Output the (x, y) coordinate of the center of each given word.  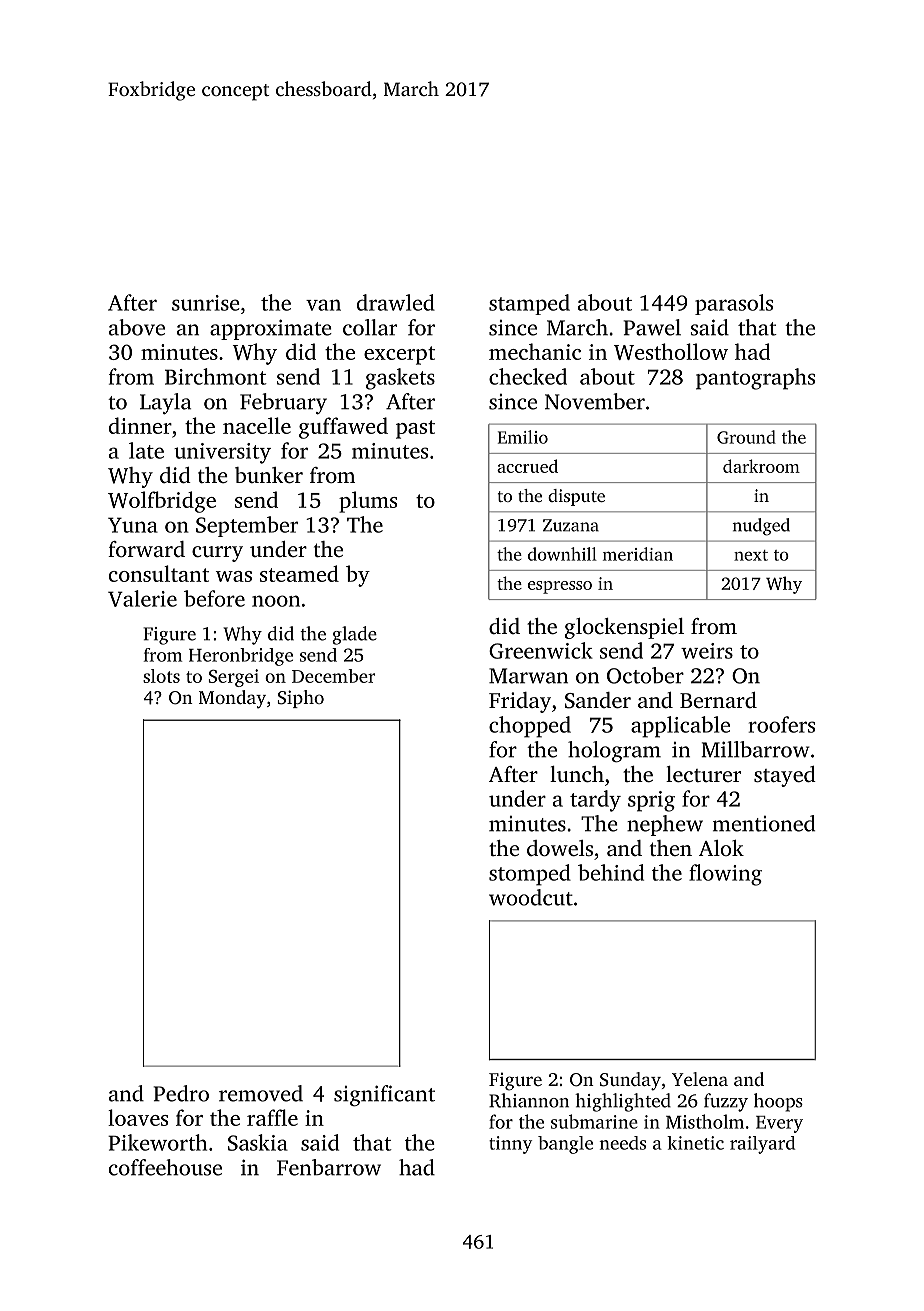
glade (354, 635)
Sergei (233, 678)
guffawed (343, 428)
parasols (734, 304)
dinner (140, 425)
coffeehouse (165, 1167)
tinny (510, 1145)
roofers (782, 724)
